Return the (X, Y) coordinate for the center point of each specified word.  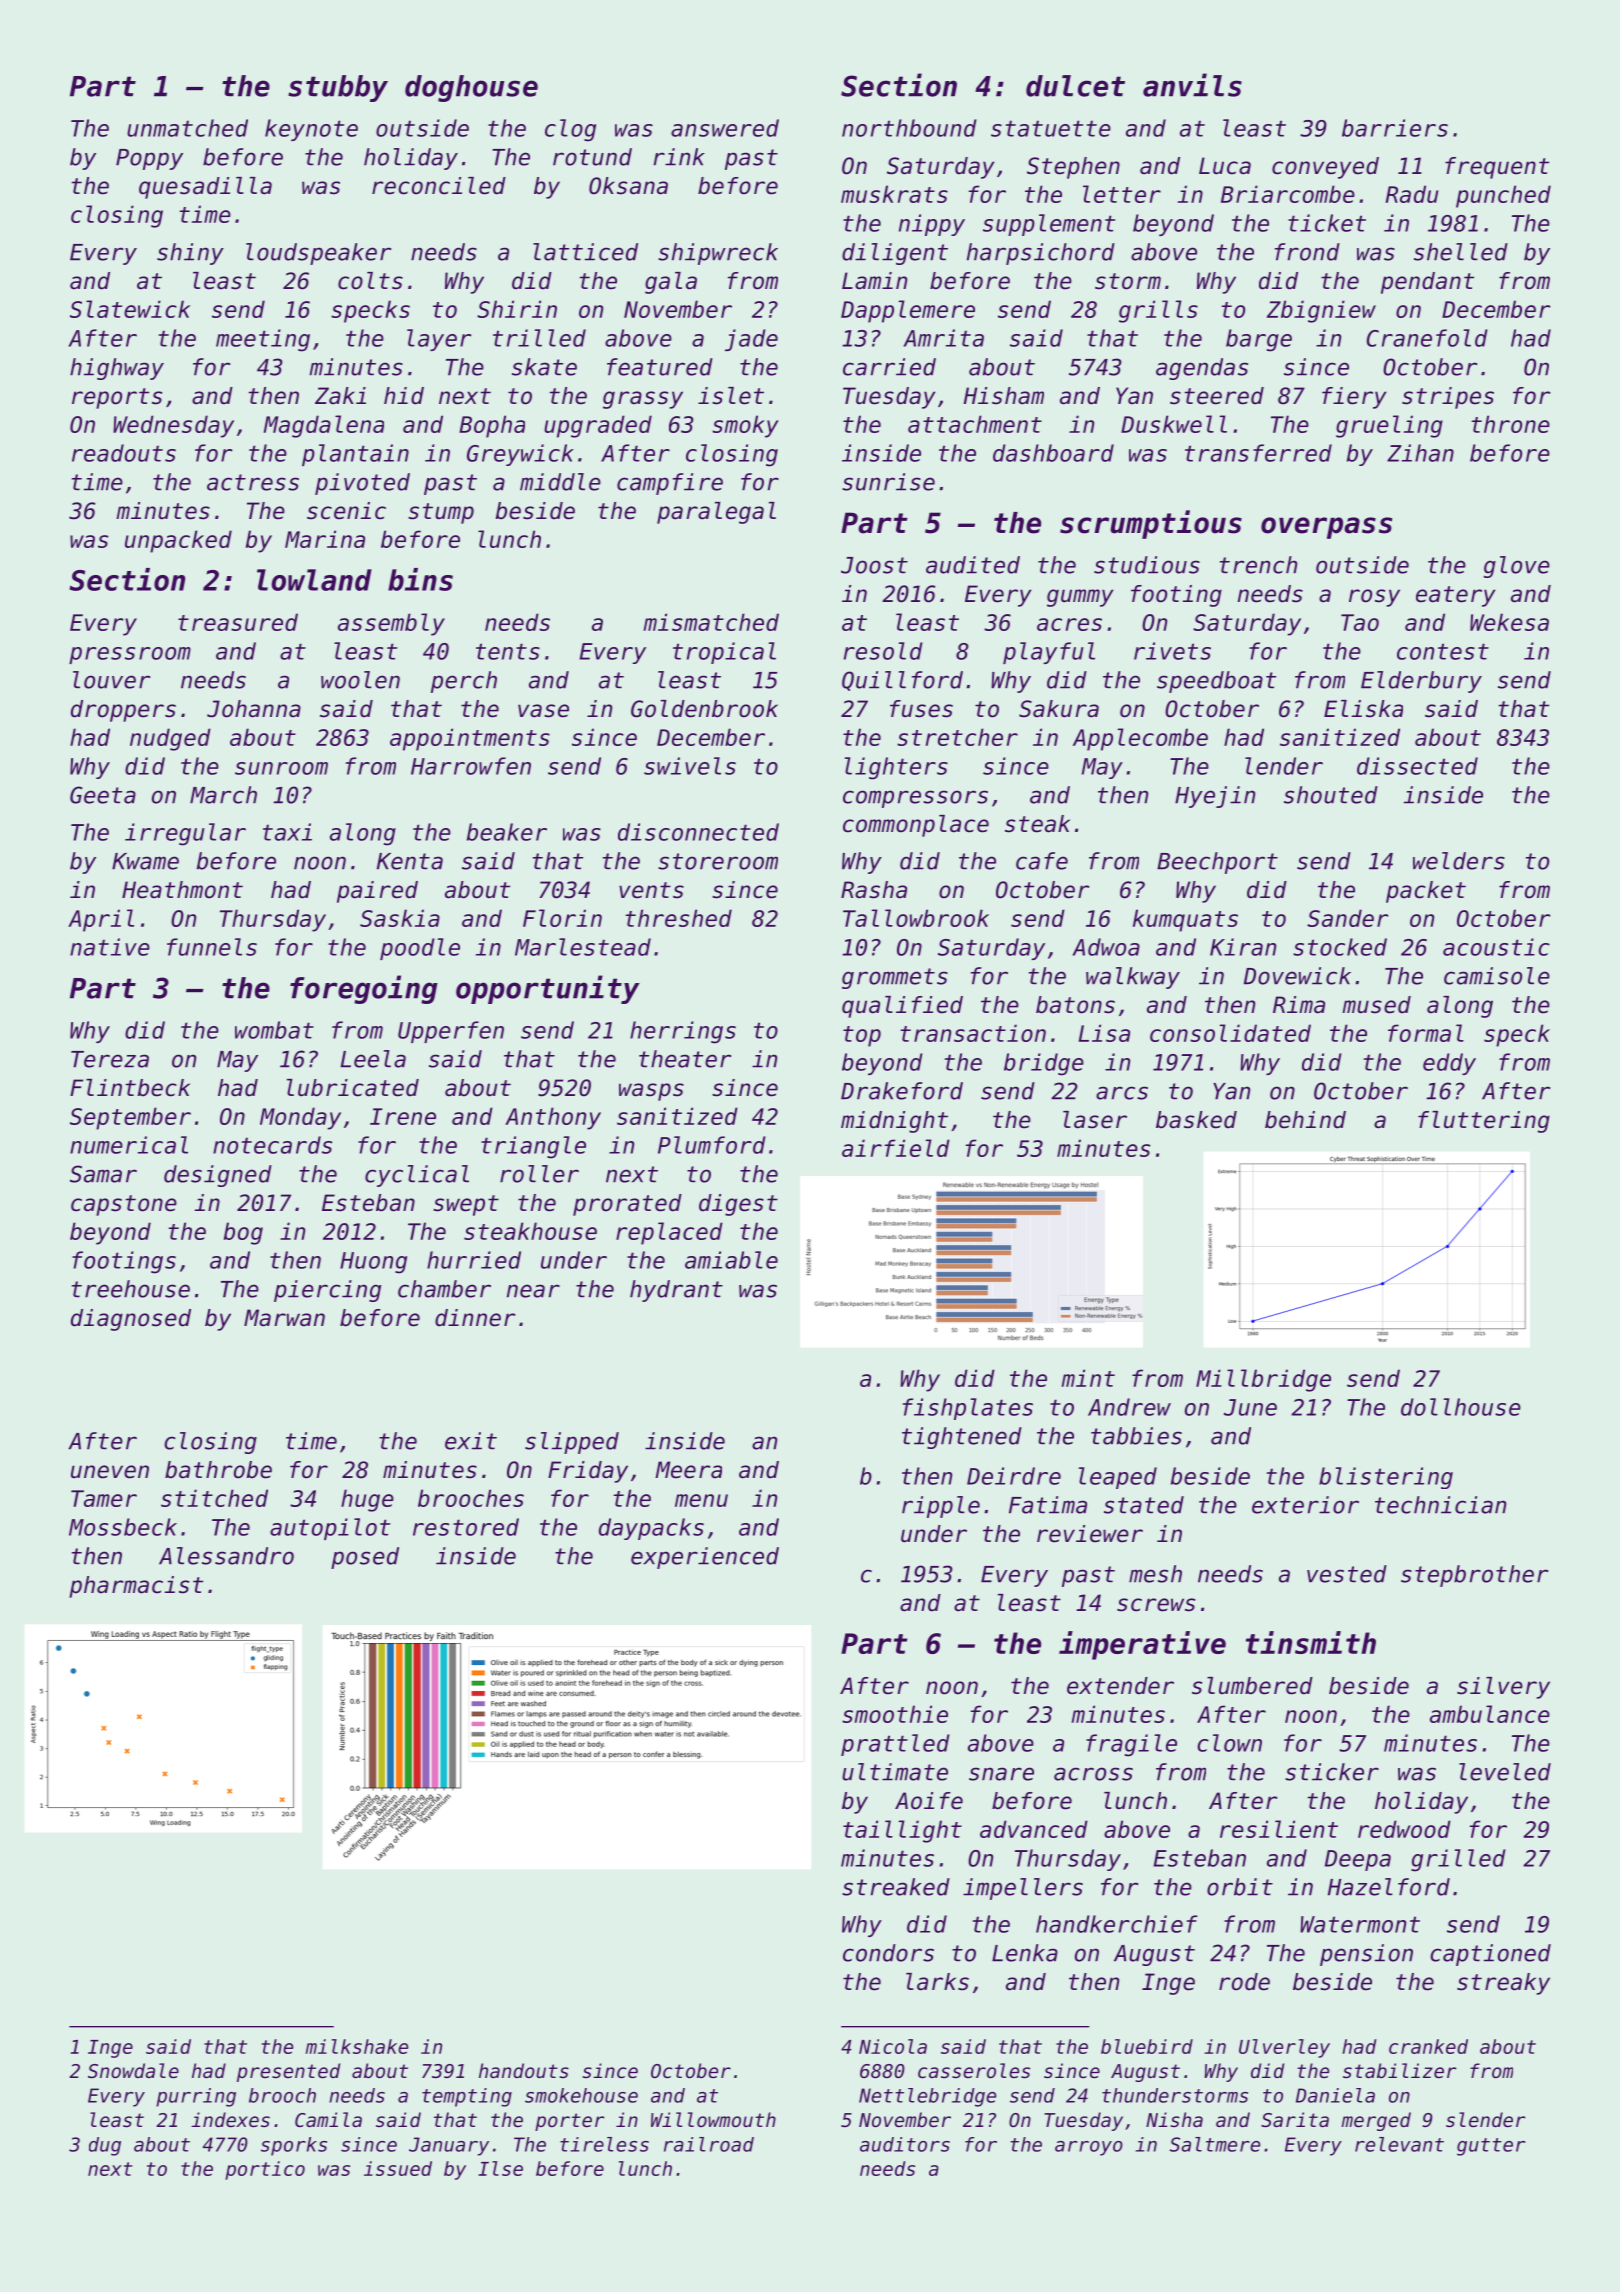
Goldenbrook (704, 709)
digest (738, 1205)
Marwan (284, 1318)
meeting (263, 340)
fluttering (1484, 1122)
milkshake (357, 2046)
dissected (1417, 766)
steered (1217, 396)
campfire (670, 484)
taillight (902, 1831)
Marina (325, 539)
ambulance (1490, 1714)
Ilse (500, 2168)
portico (265, 2170)
